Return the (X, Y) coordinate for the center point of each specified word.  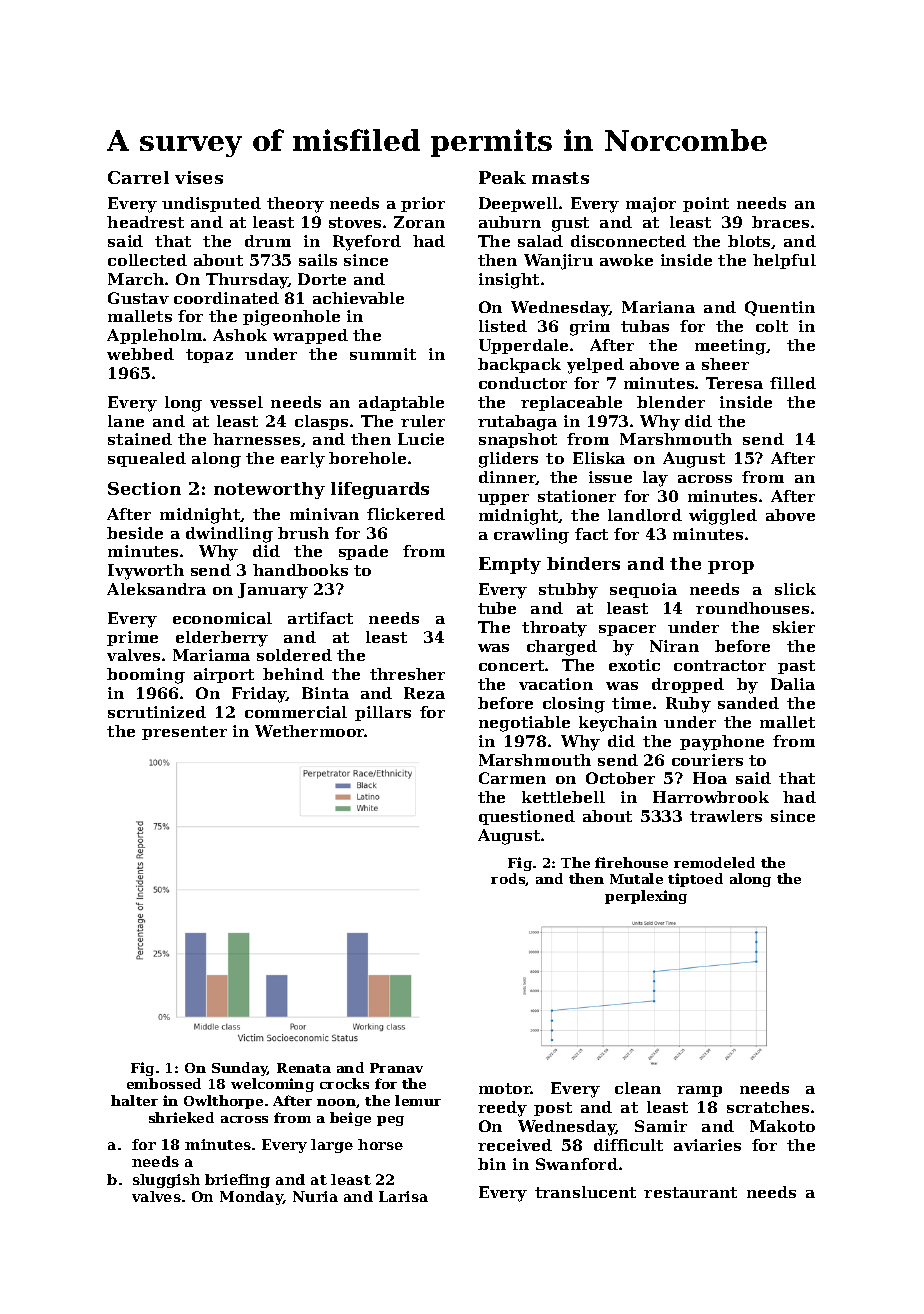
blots (749, 241)
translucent (585, 1192)
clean (638, 1088)
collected (147, 260)
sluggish (166, 1181)
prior (423, 204)
